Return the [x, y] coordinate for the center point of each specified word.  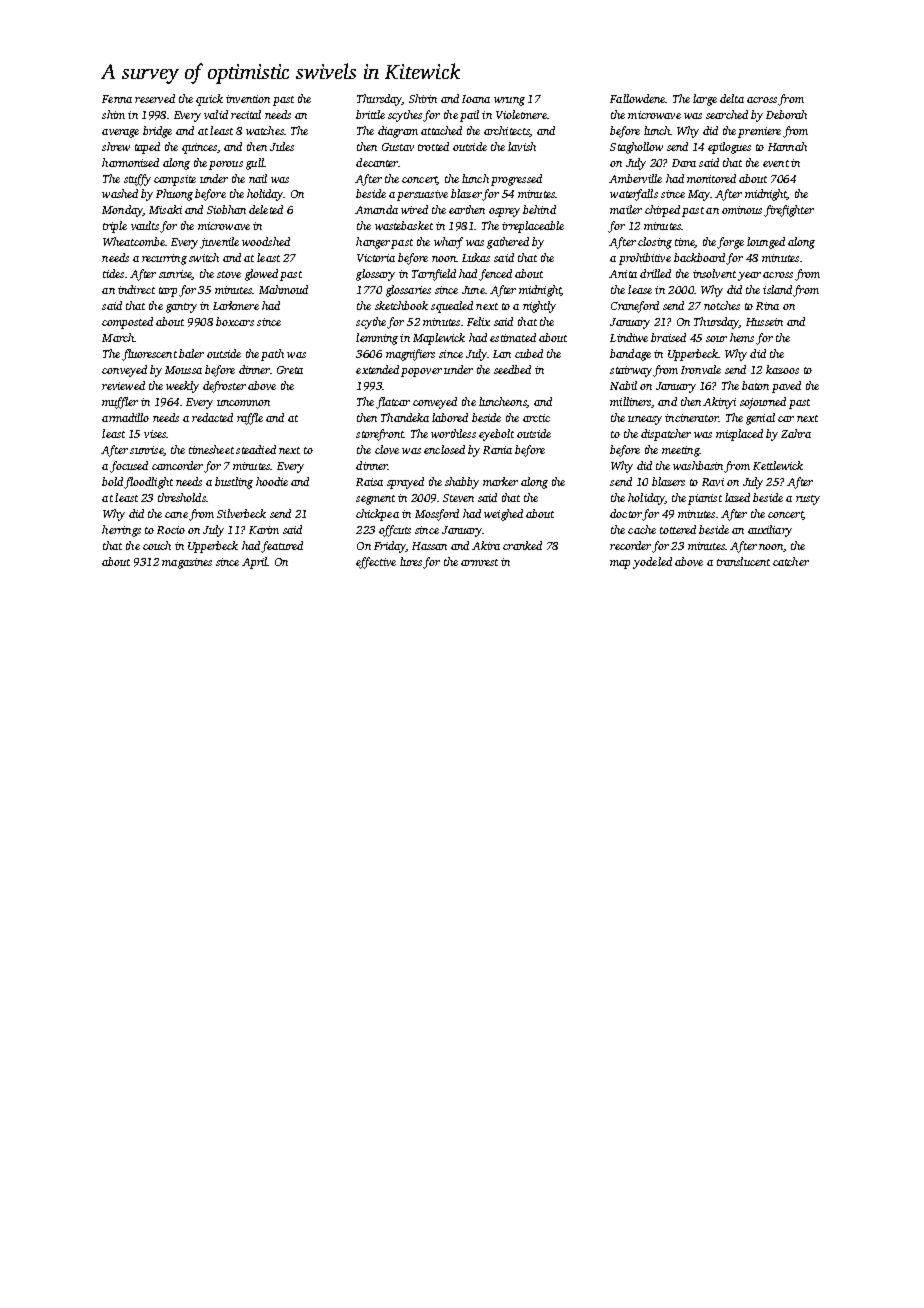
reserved [155, 98]
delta [732, 98]
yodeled [652, 563]
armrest [479, 562]
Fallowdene [637, 98]
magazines [187, 563]
